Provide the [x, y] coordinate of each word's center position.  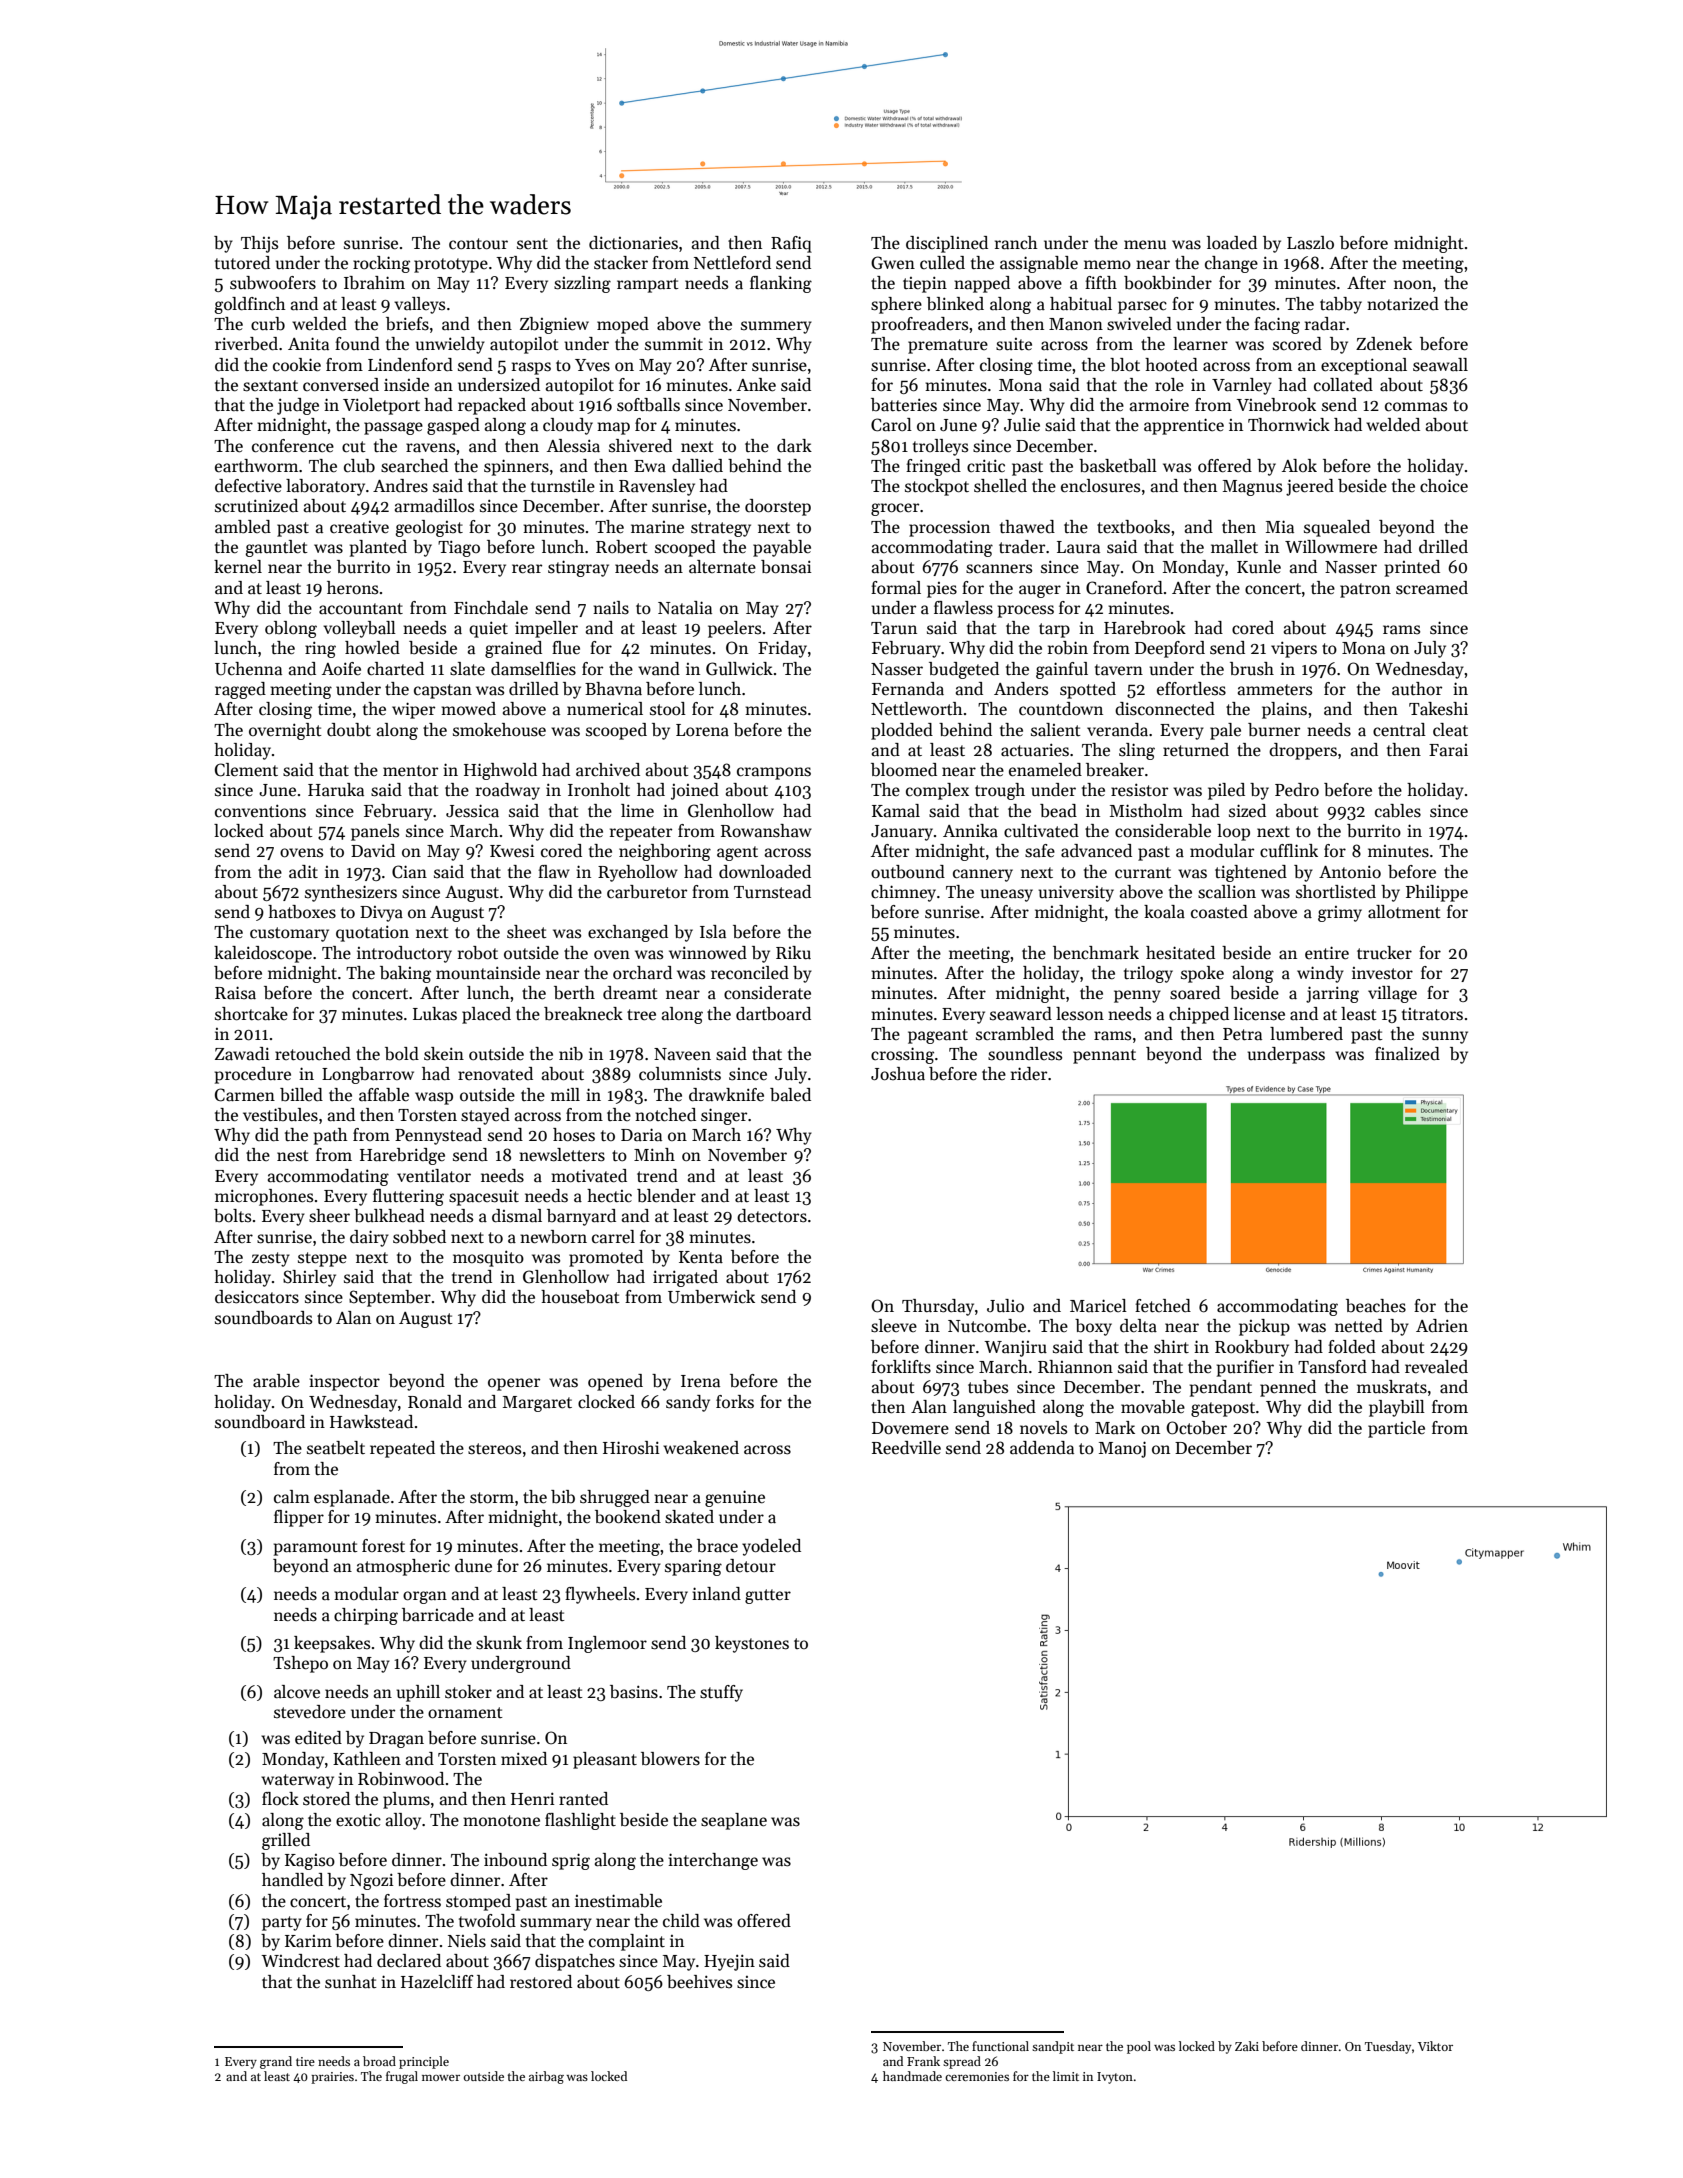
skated [689, 1517]
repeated [402, 1449]
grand [276, 2062]
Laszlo [1310, 243]
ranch [1016, 243]
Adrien [1442, 1326]
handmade [912, 2076]
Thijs [259, 244]
